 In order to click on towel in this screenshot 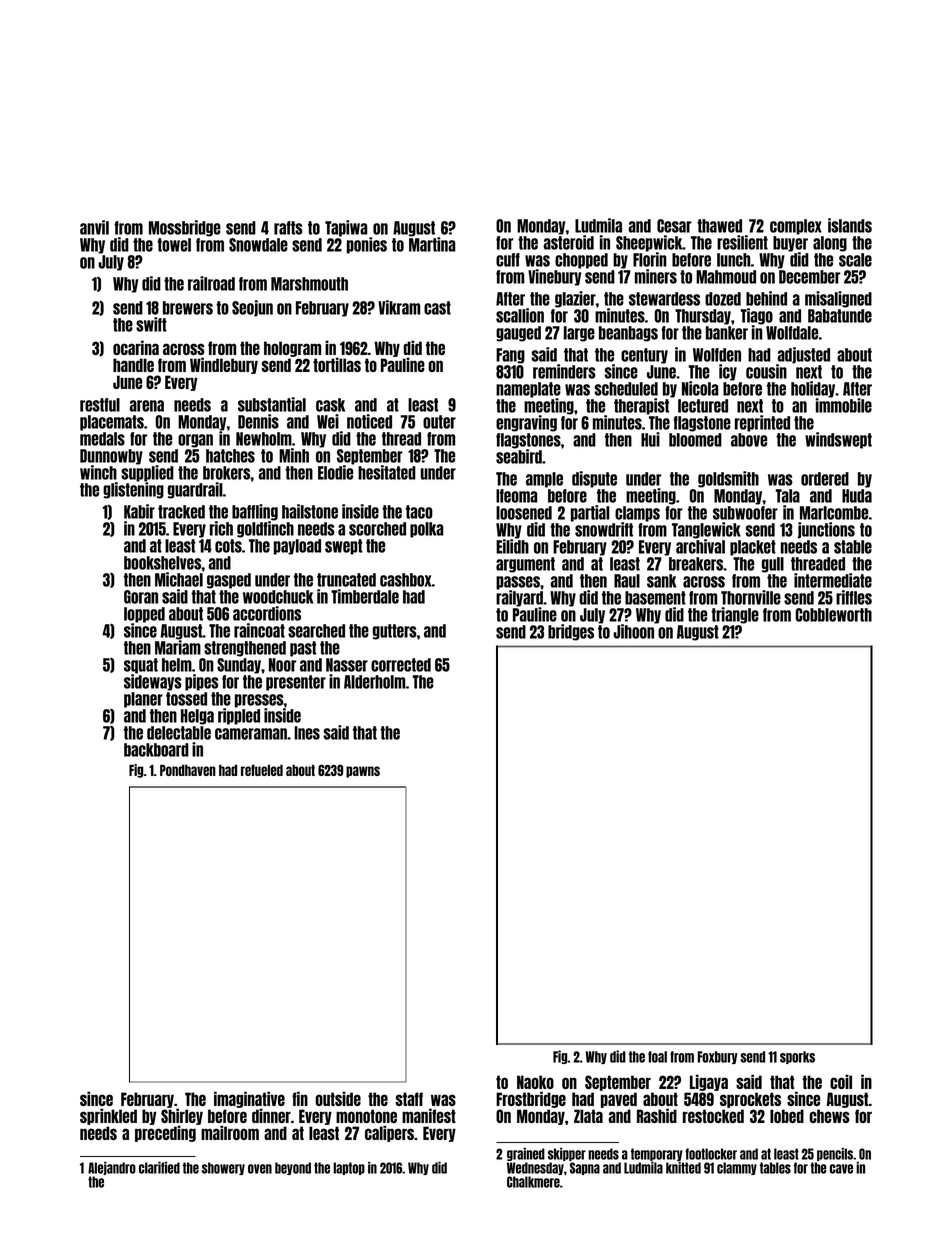, I will do `click(174, 245)`.
